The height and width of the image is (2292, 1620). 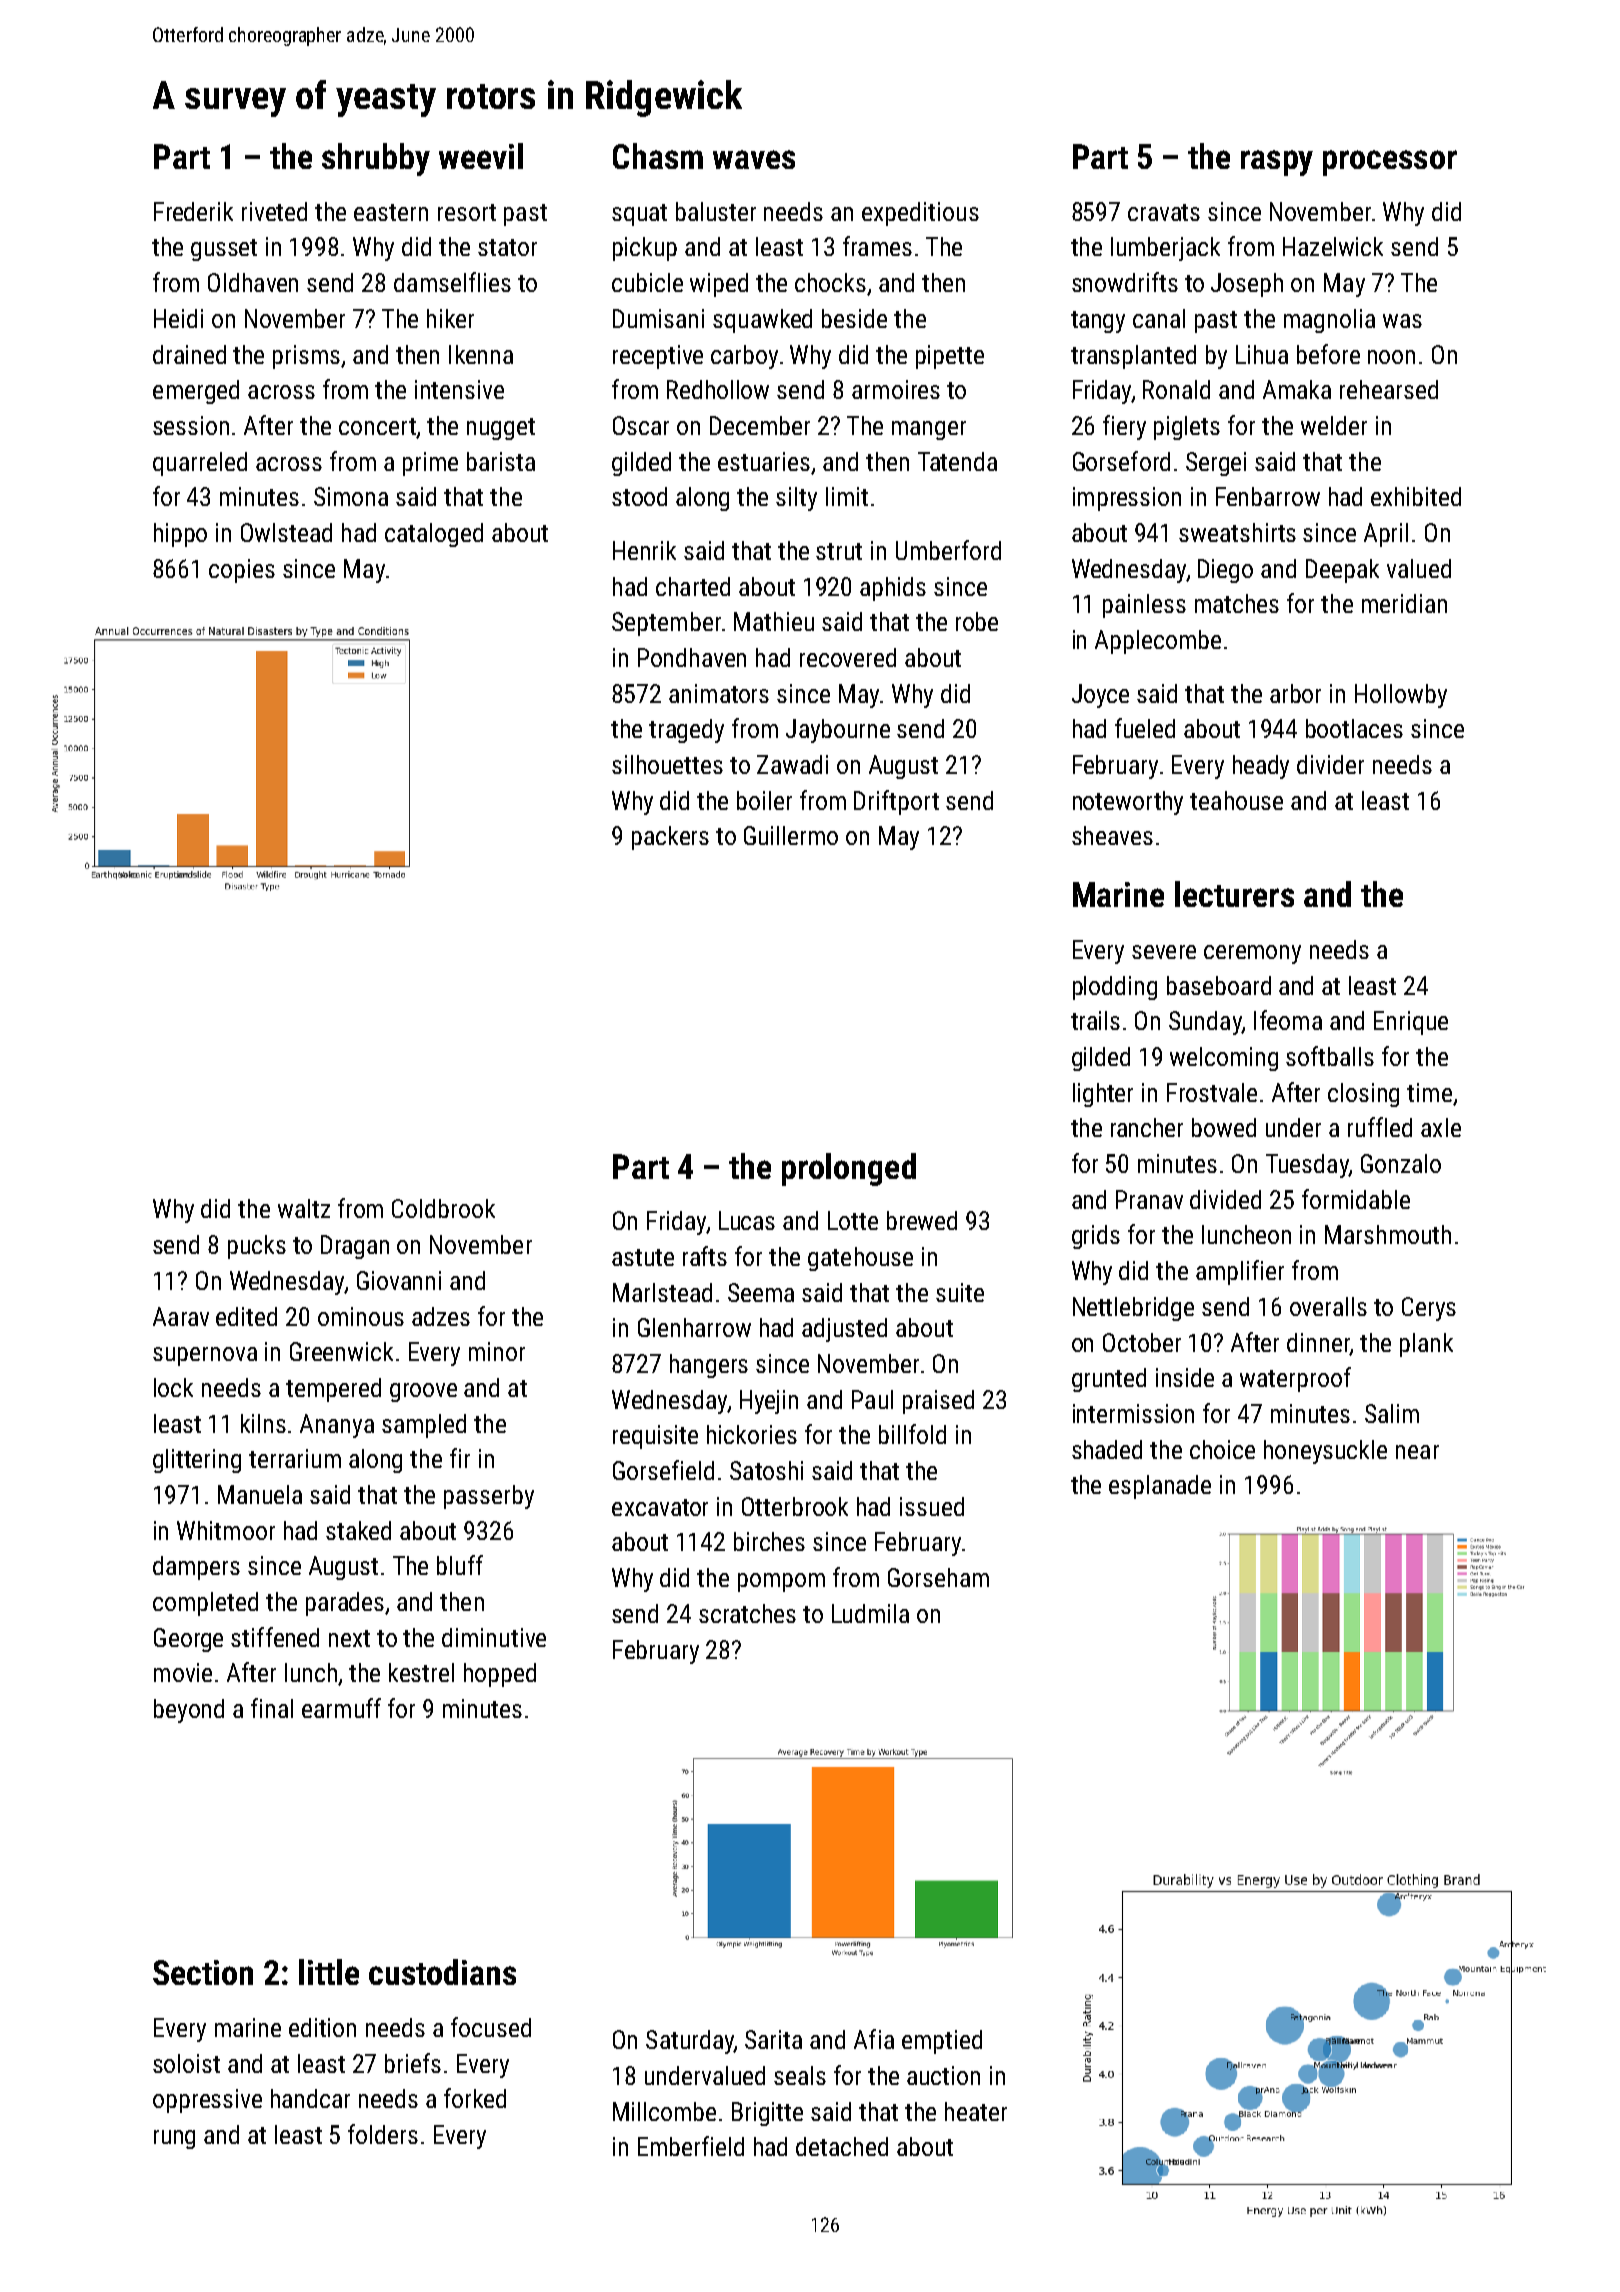 What do you see at coordinates (1158, 642) in the image?
I see `Applecombe` at bounding box center [1158, 642].
